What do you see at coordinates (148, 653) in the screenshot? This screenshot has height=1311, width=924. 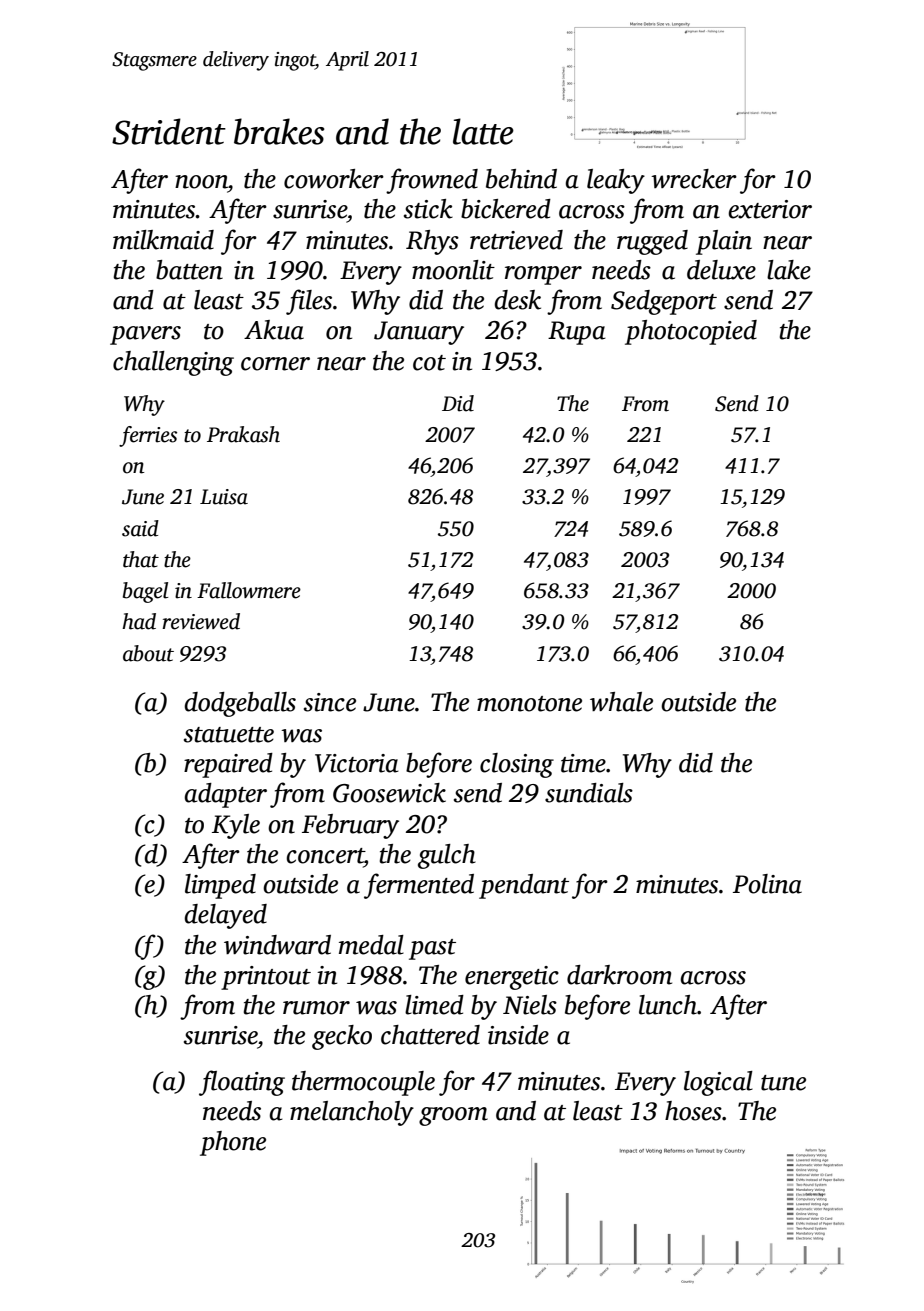 I see `about` at bounding box center [148, 653].
